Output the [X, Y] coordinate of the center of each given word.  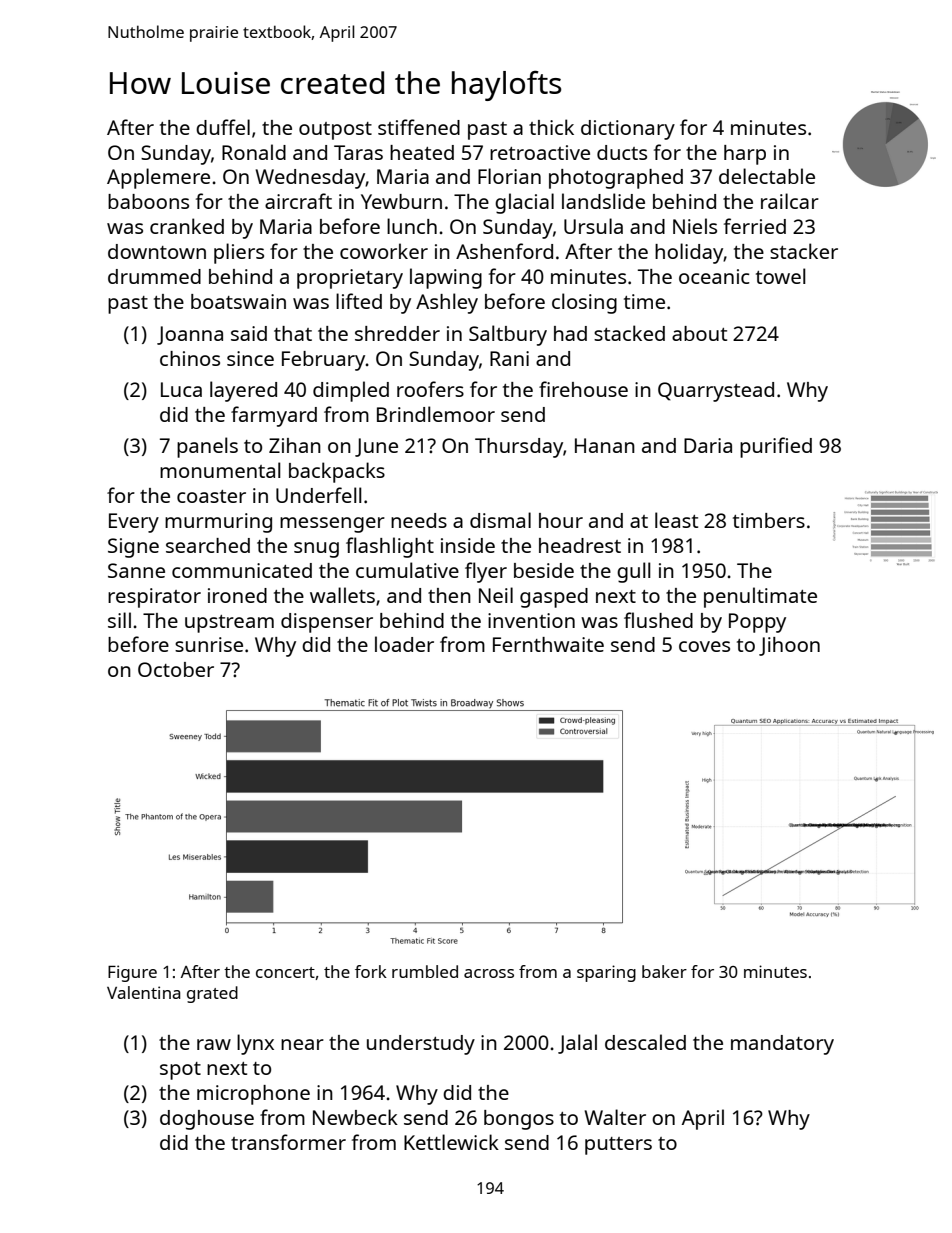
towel [781, 276]
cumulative [407, 570]
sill [119, 620]
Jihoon [789, 646]
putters [618, 1146]
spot [180, 1071]
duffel [223, 127]
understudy [421, 1045]
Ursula [593, 226]
